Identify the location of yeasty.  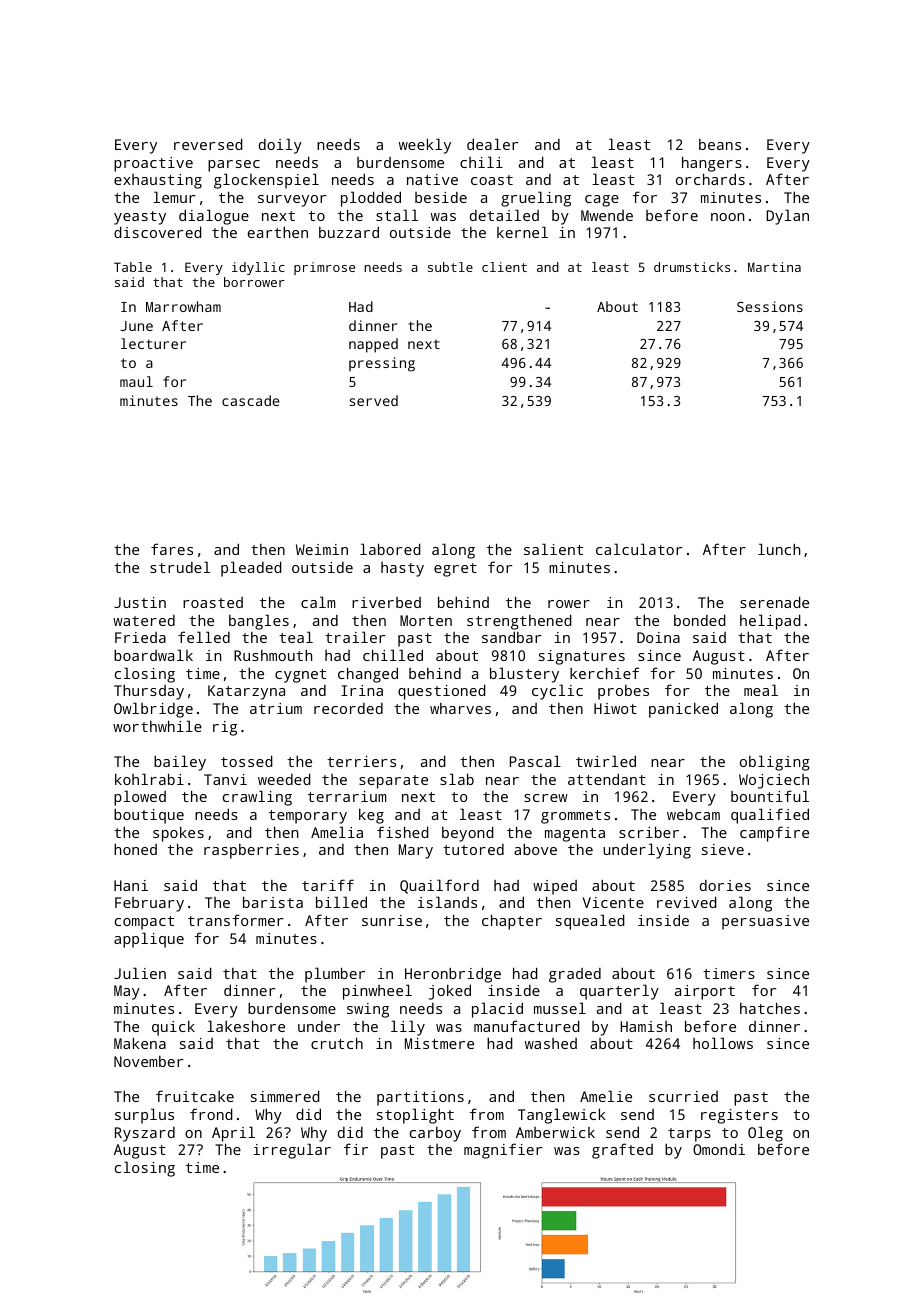
(140, 218).
